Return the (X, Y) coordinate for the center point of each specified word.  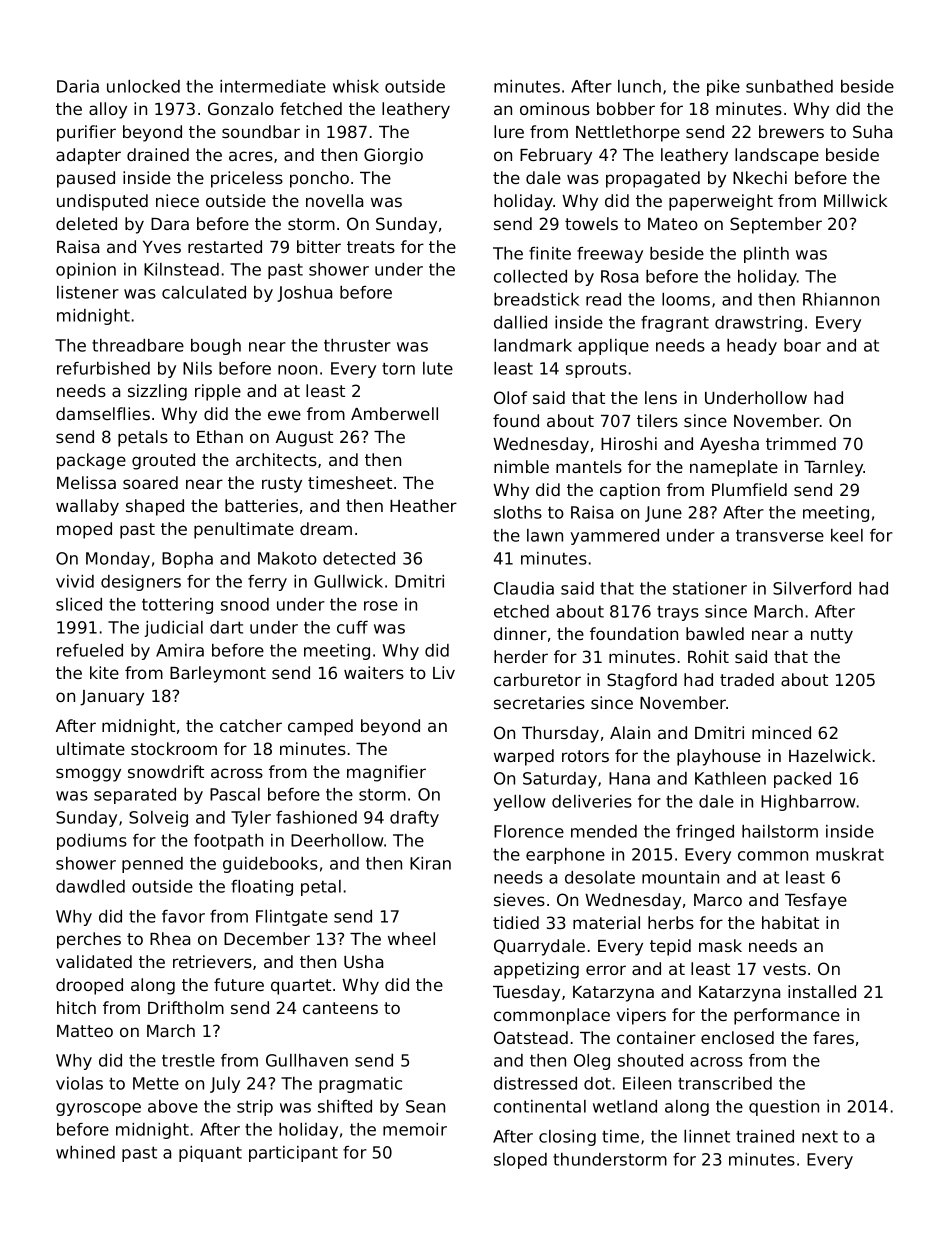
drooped (89, 986)
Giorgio (393, 156)
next (820, 1137)
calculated (204, 292)
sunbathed (789, 86)
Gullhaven (307, 1060)
